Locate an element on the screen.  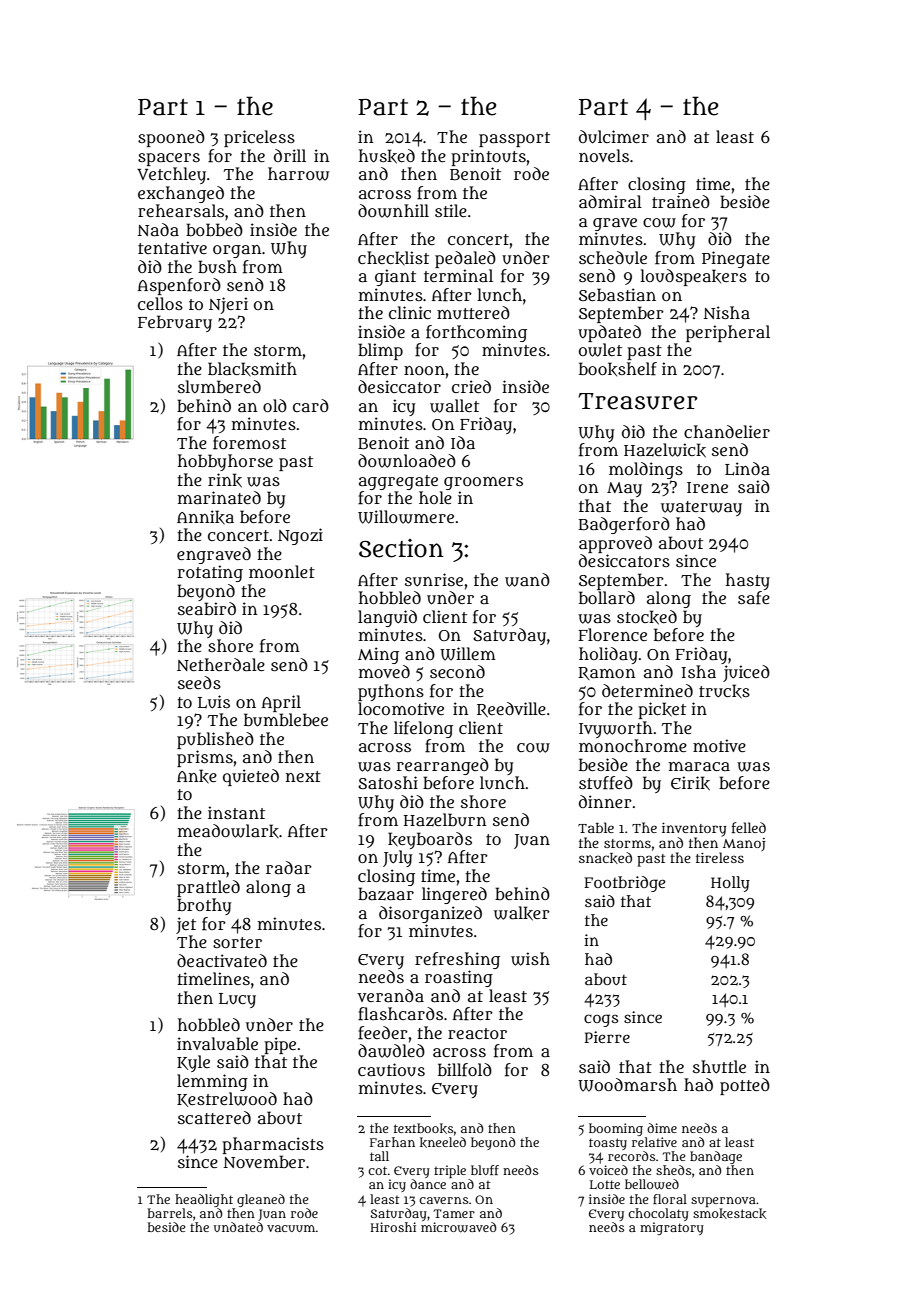
safe is located at coordinates (754, 598).
